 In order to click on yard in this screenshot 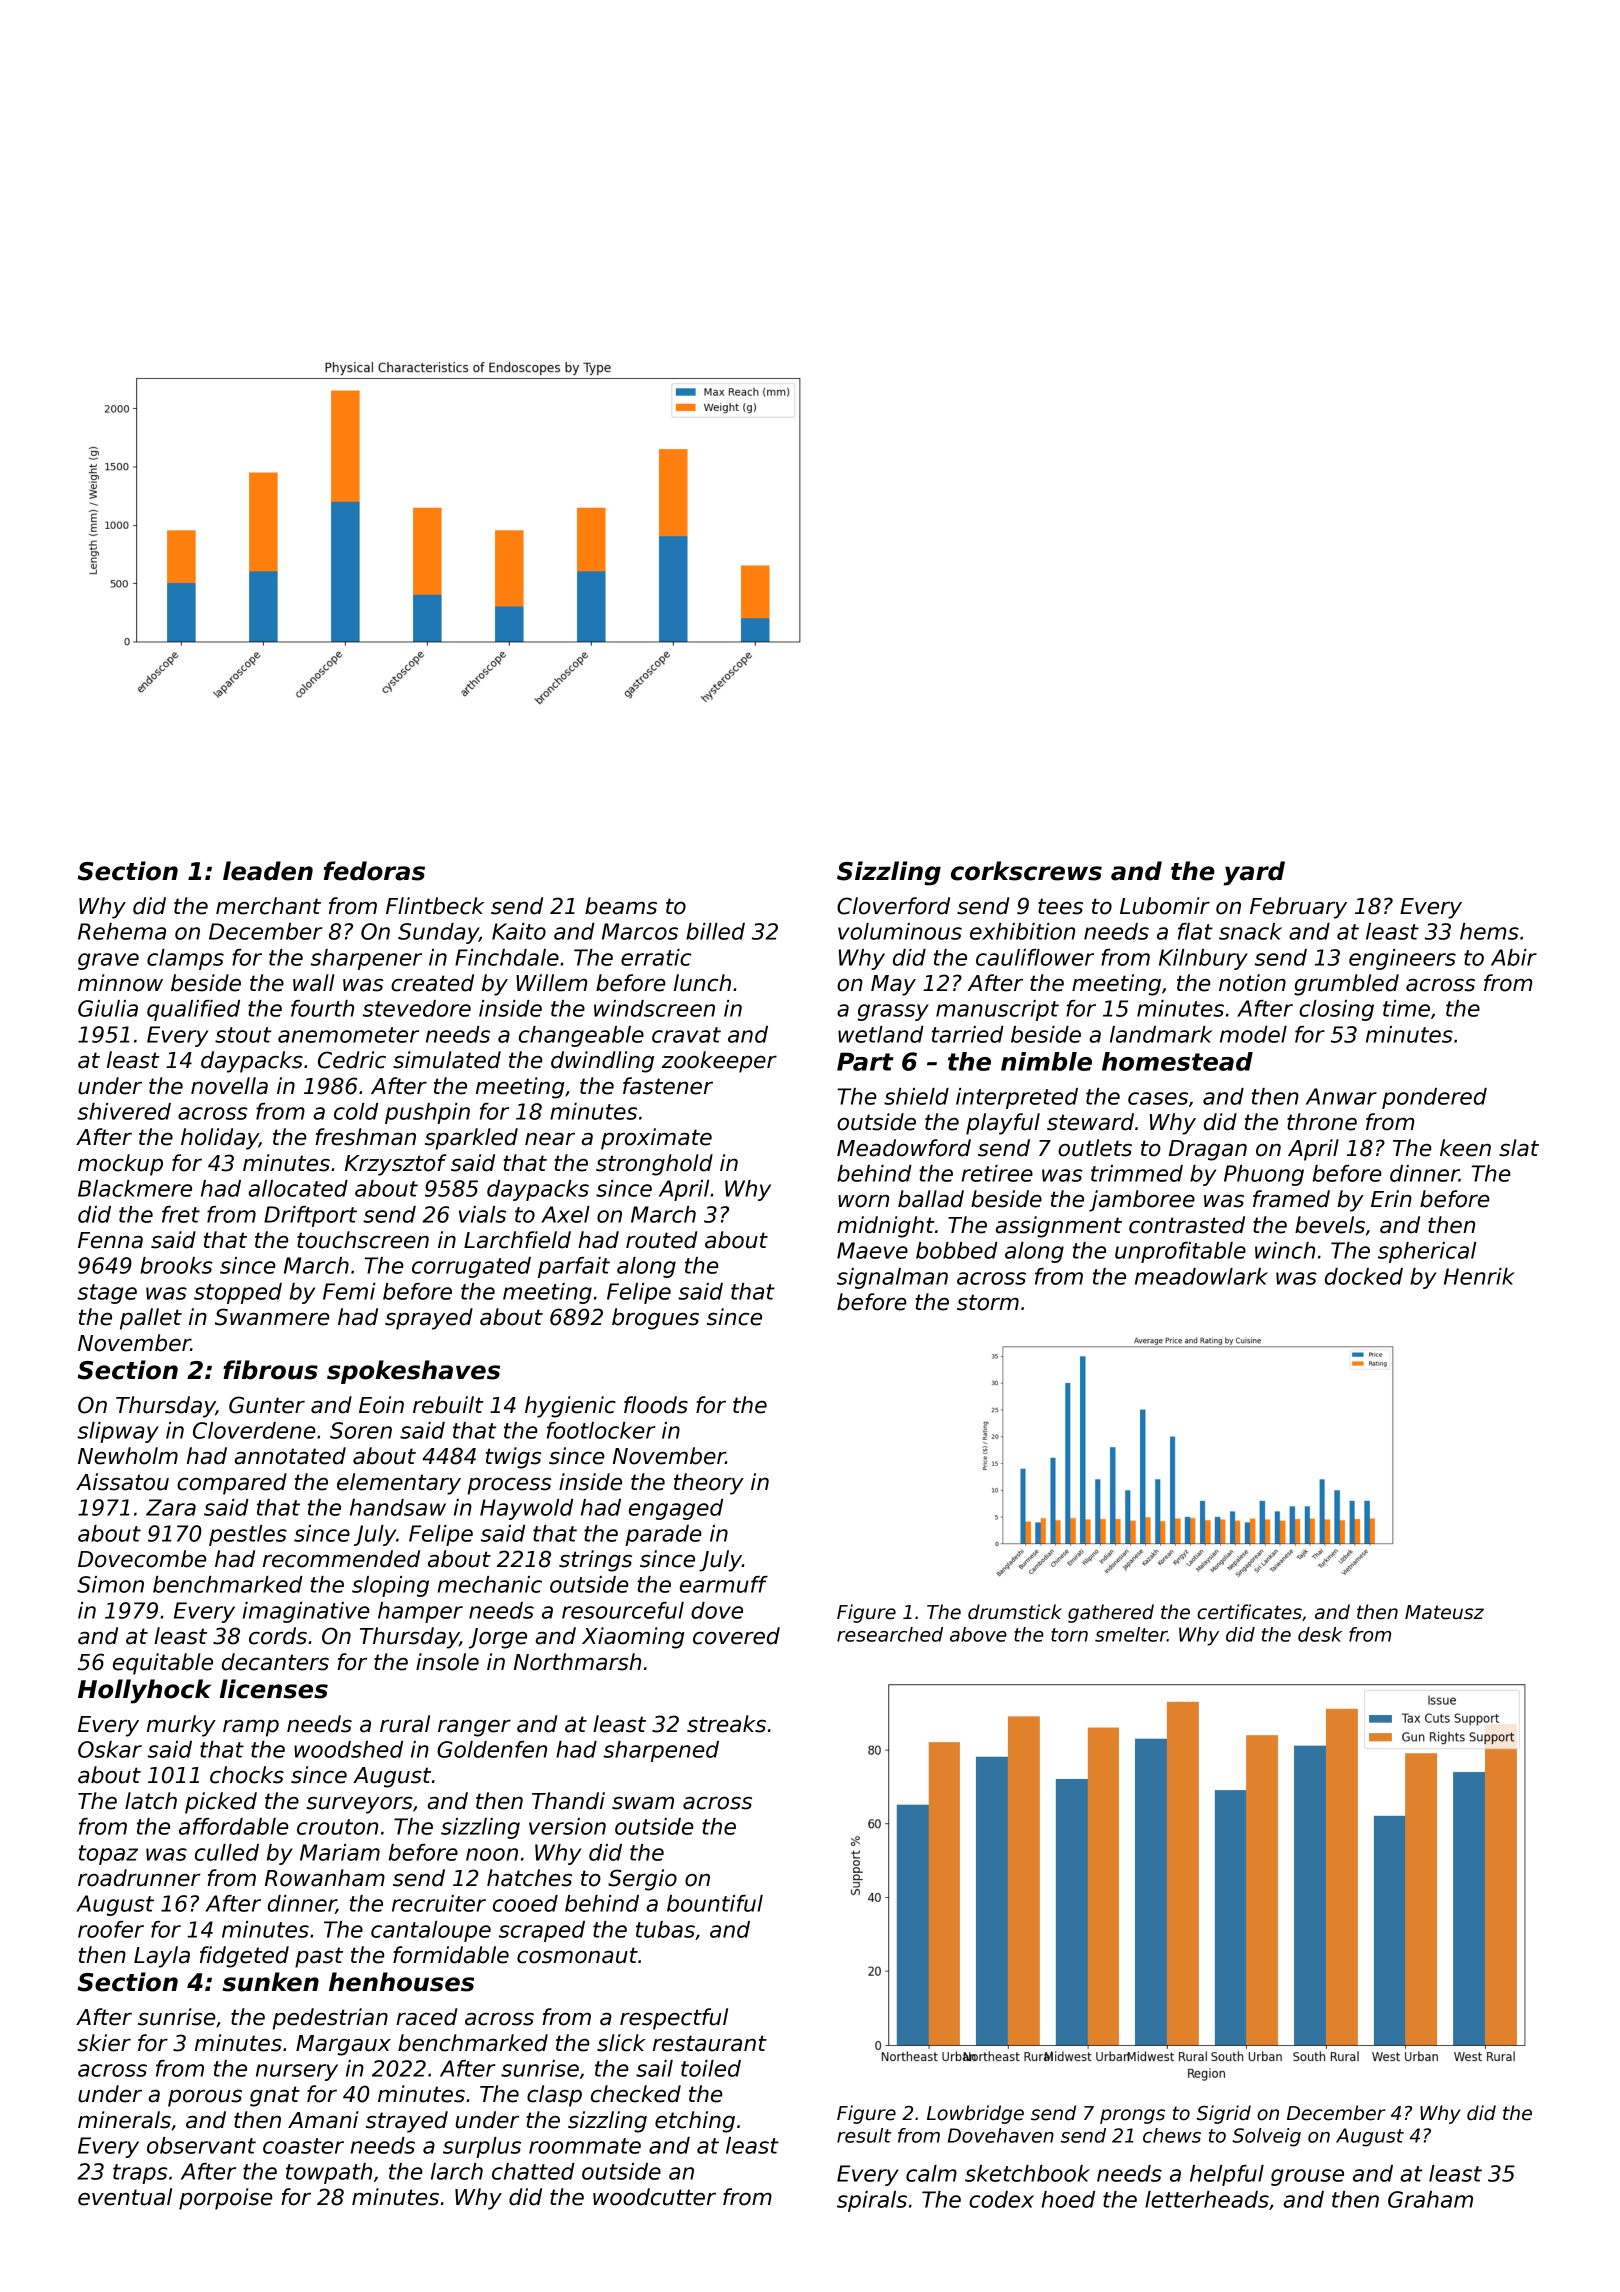, I will do `click(1254, 873)`.
